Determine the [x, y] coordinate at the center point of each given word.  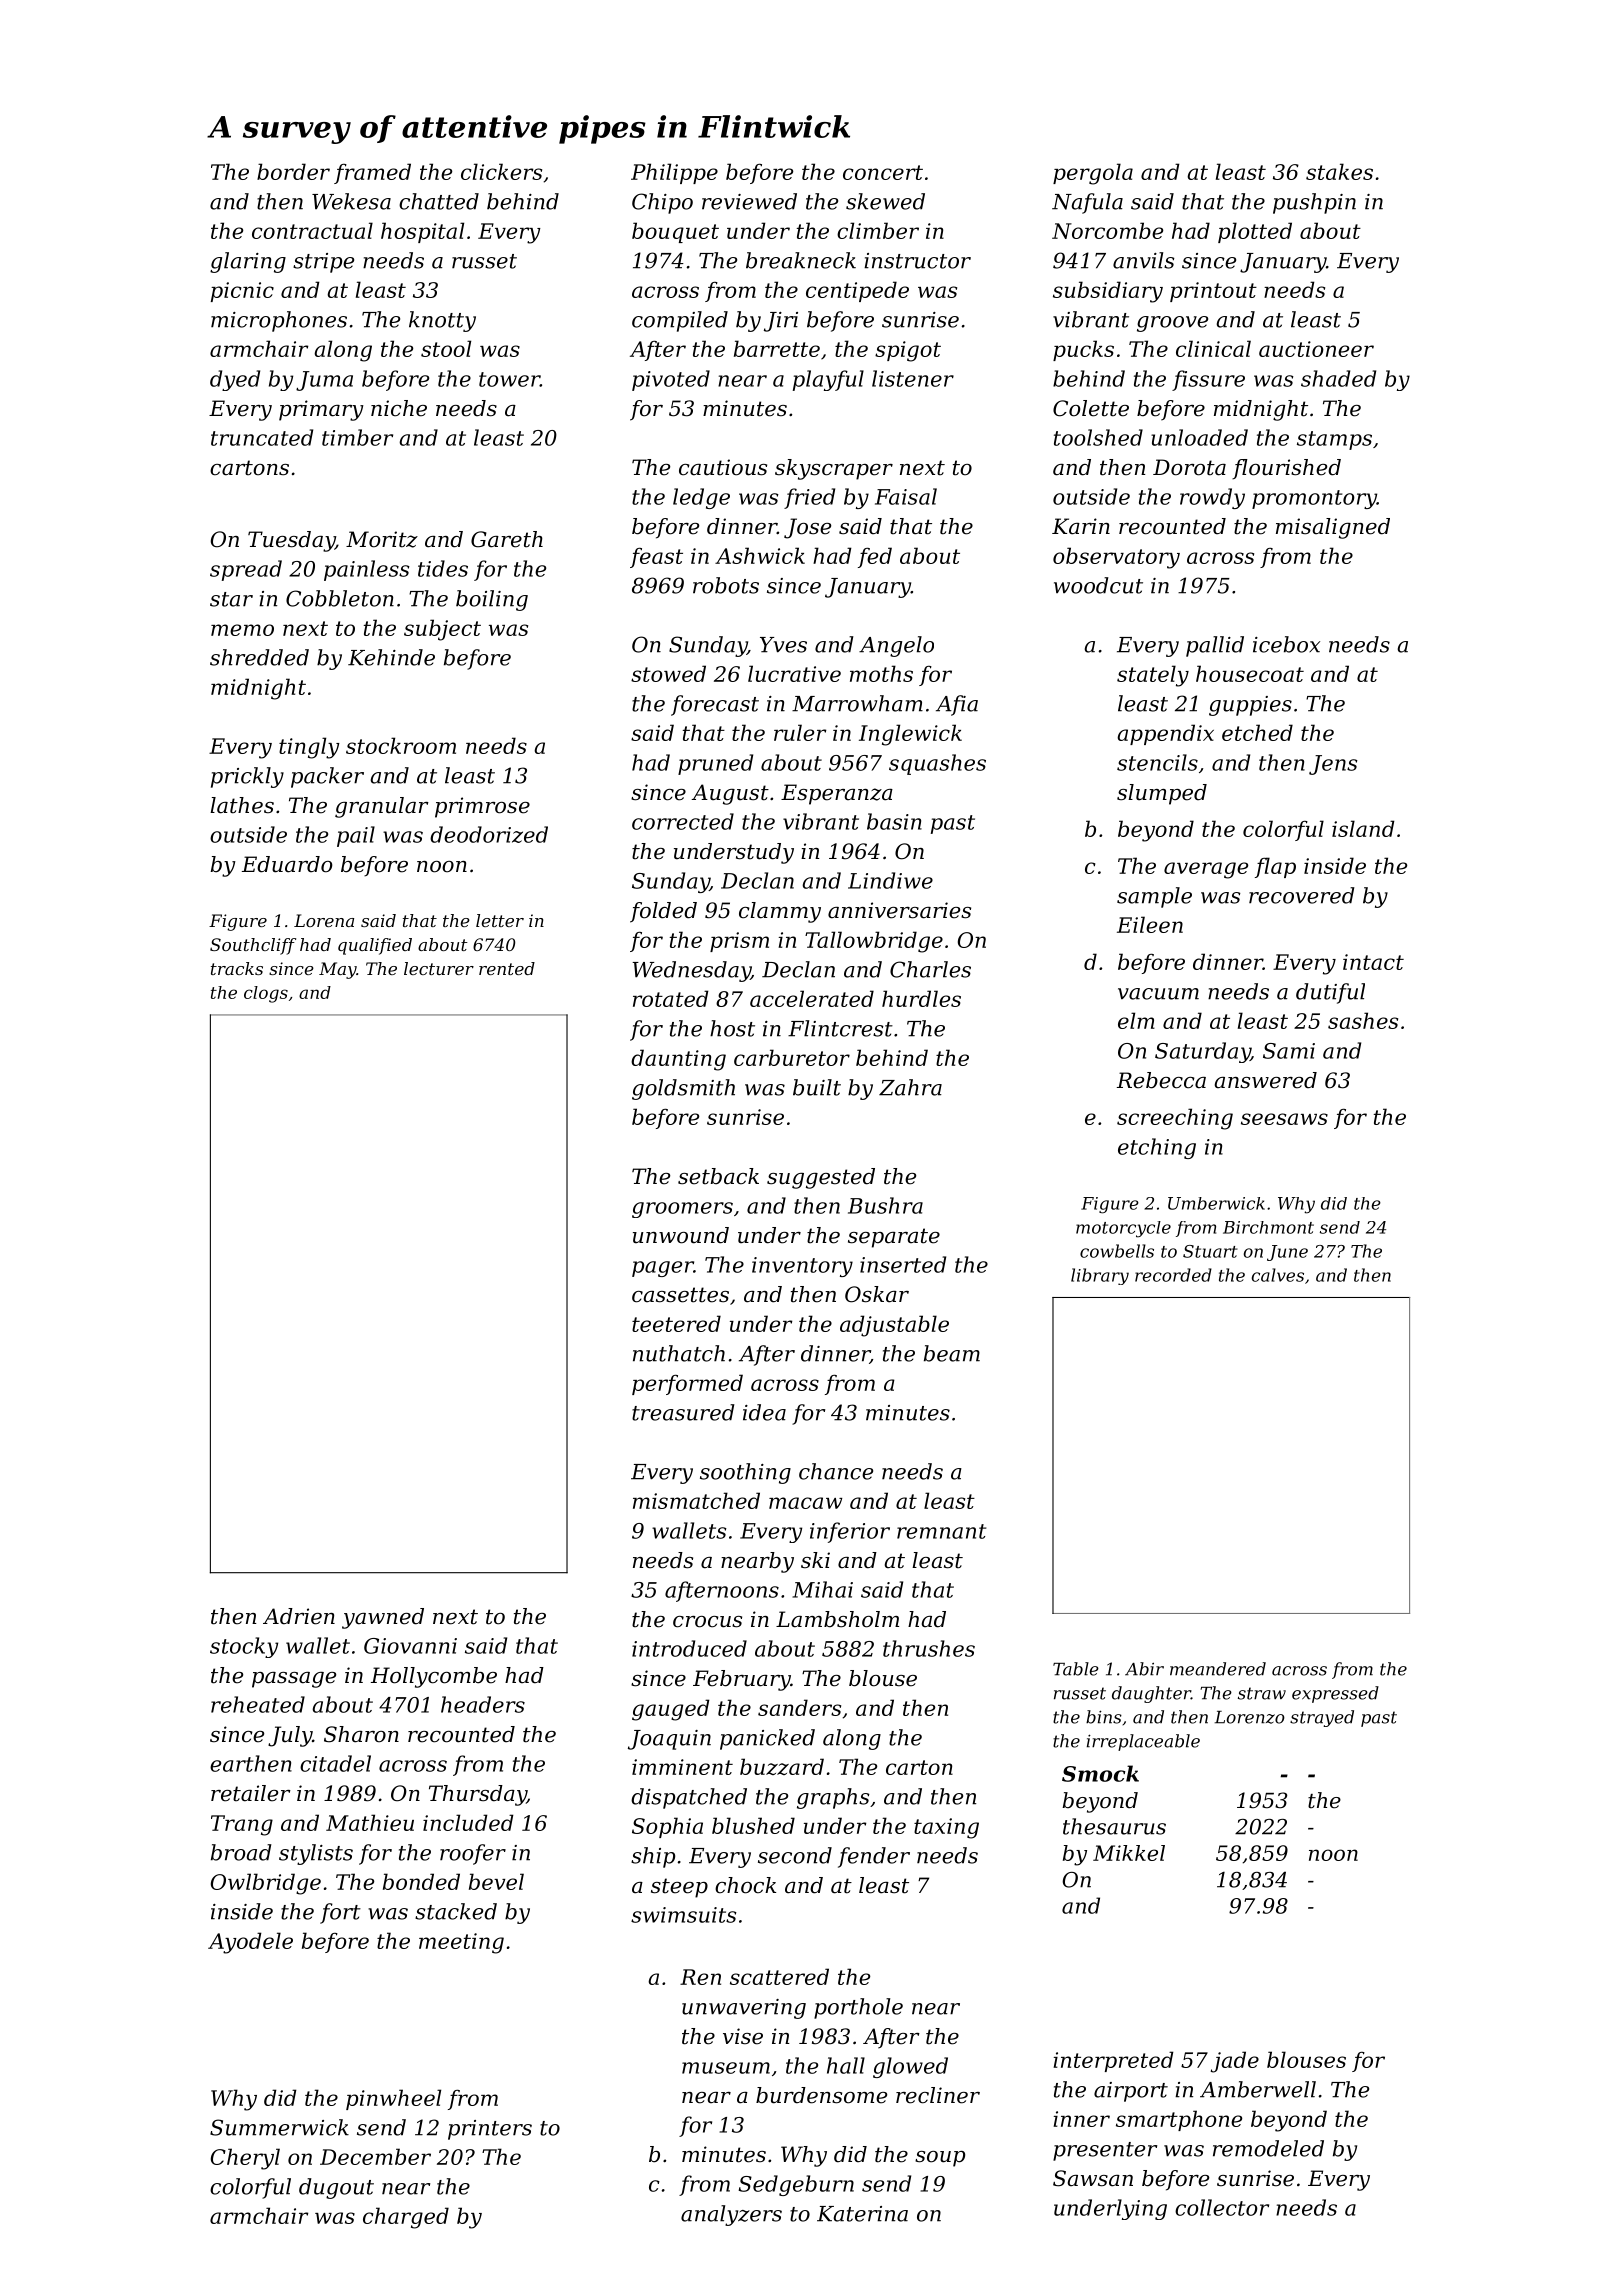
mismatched [696, 1500]
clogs [266, 994]
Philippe [674, 173]
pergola [1093, 174]
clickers [501, 171]
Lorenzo [1249, 1717]
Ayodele [250, 1943]
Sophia [667, 1827]
